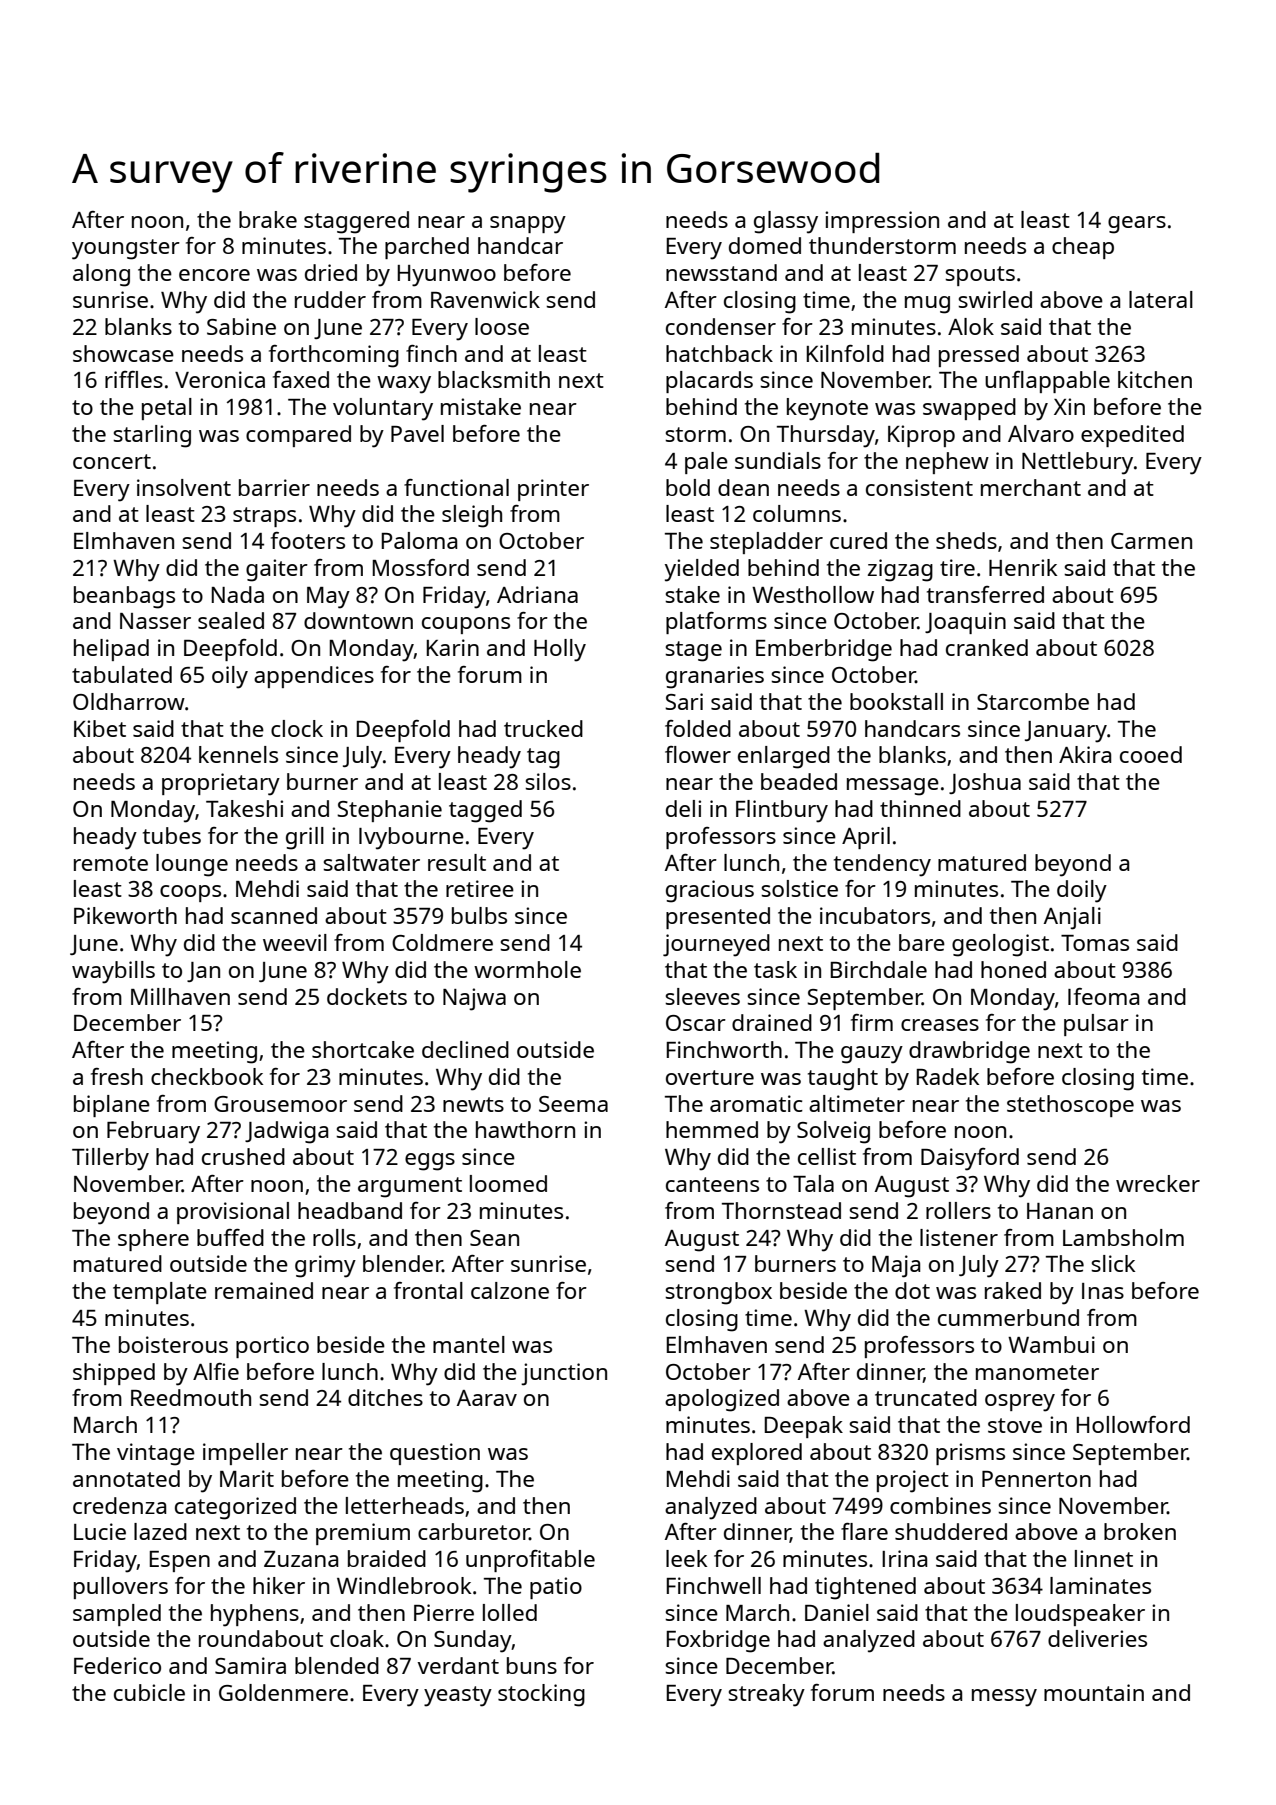  I want to click on youngster, so click(126, 249).
